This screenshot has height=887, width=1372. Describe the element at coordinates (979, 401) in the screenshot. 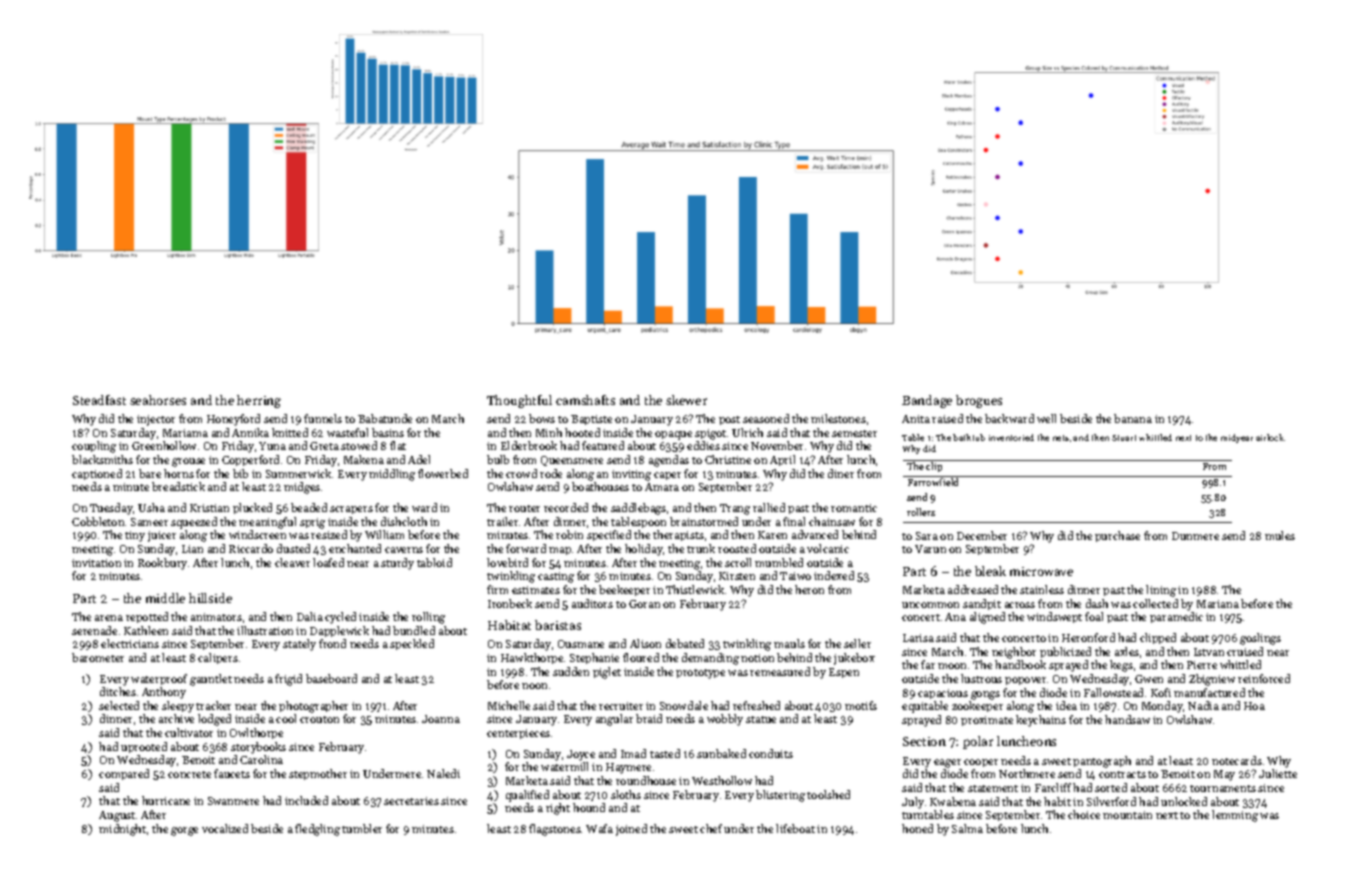

I see `brogues` at that location.
